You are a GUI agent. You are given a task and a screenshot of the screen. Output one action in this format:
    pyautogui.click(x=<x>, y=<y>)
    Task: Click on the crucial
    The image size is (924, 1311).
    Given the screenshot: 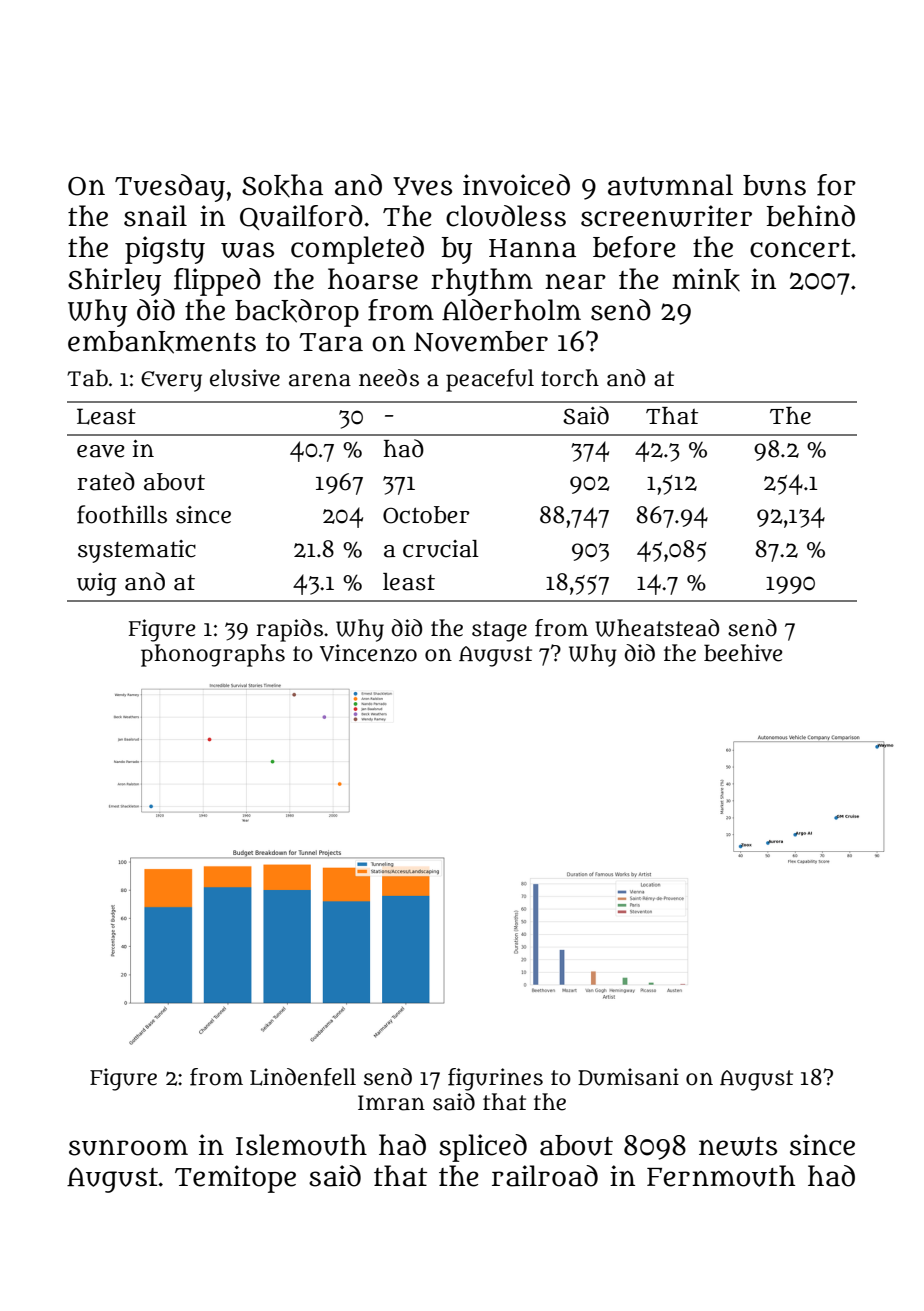 What is the action you would take?
    pyautogui.click(x=441, y=549)
